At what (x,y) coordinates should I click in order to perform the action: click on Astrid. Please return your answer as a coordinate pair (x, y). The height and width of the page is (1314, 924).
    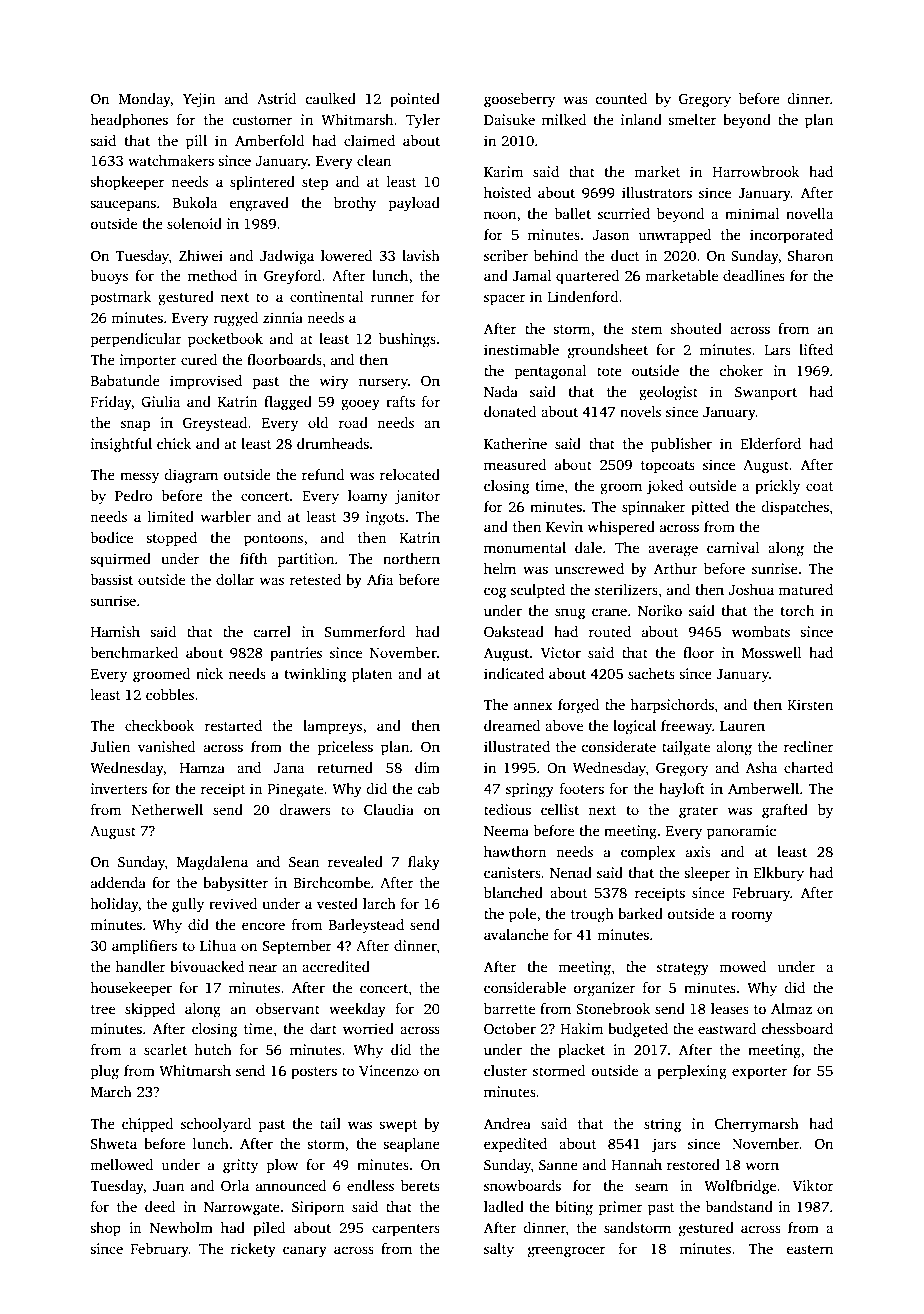
    Looking at the image, I should click on (276, 98).
